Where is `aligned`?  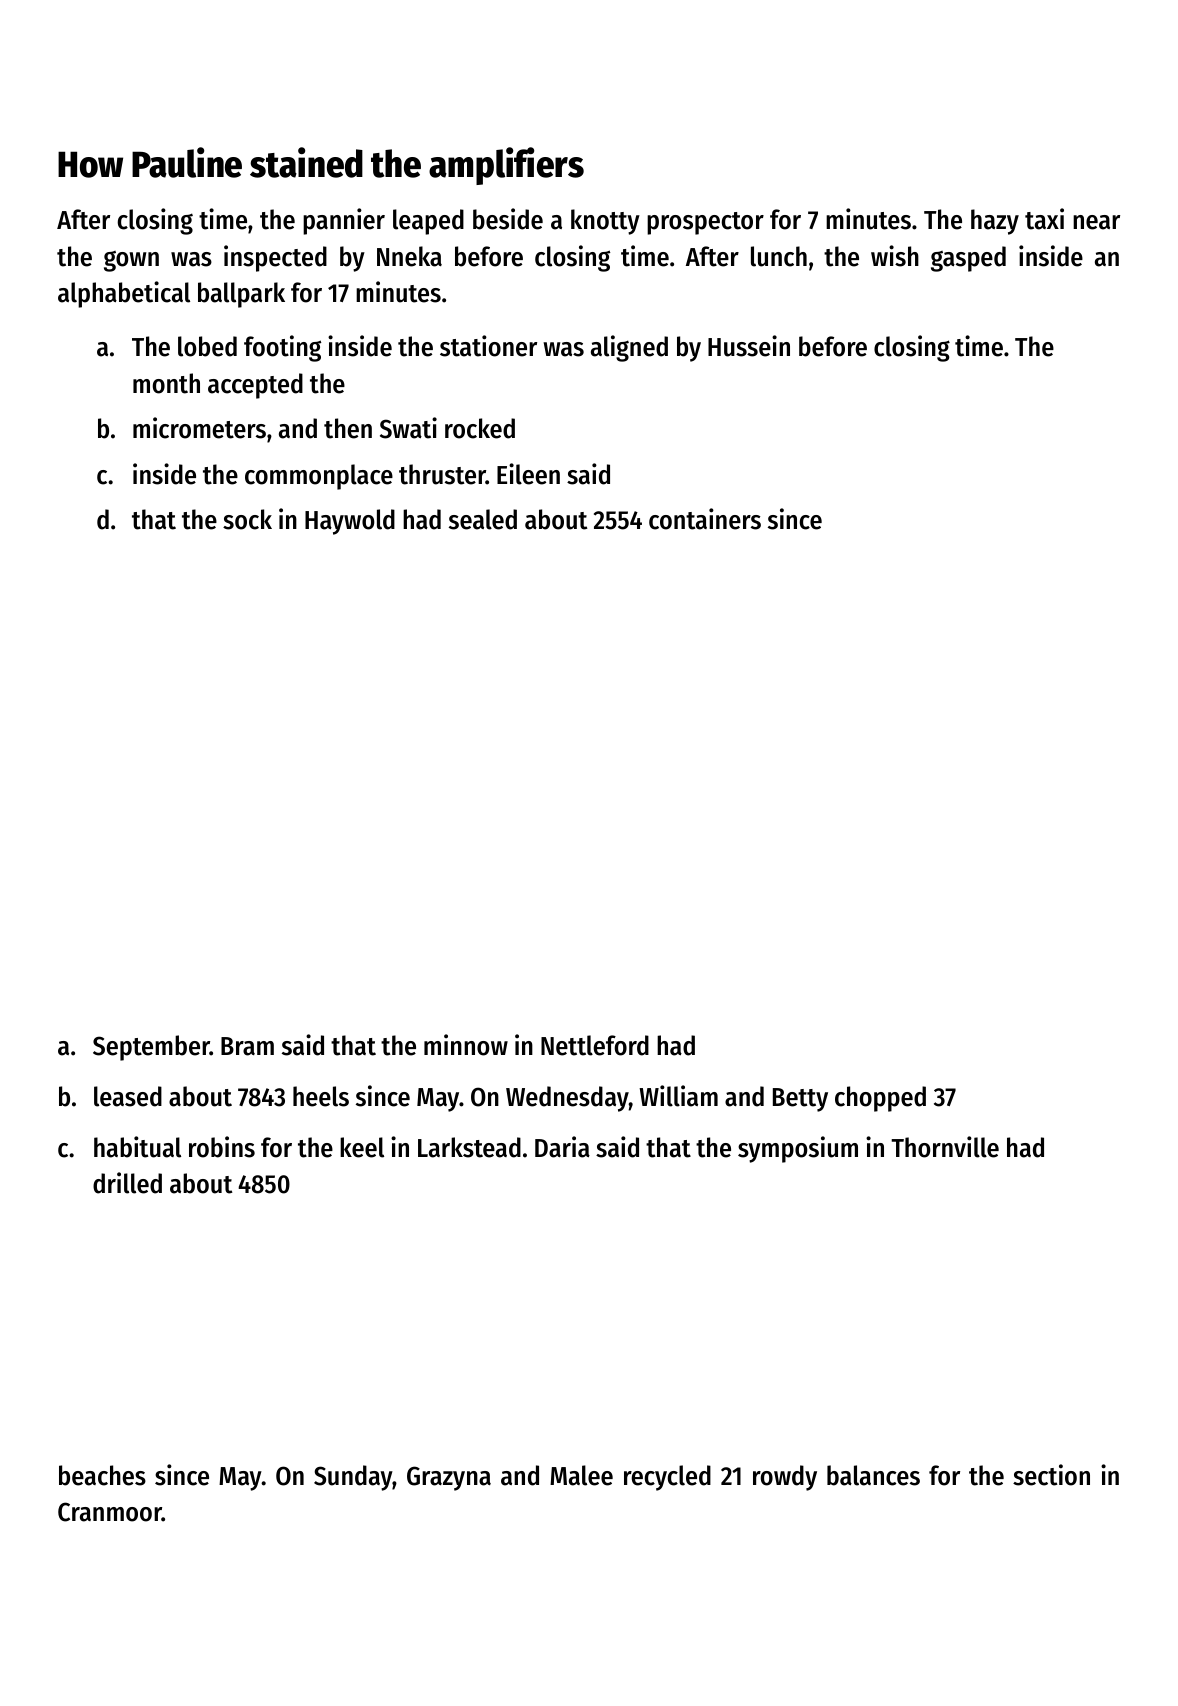
aligned is located at coordinates (629, 348).
